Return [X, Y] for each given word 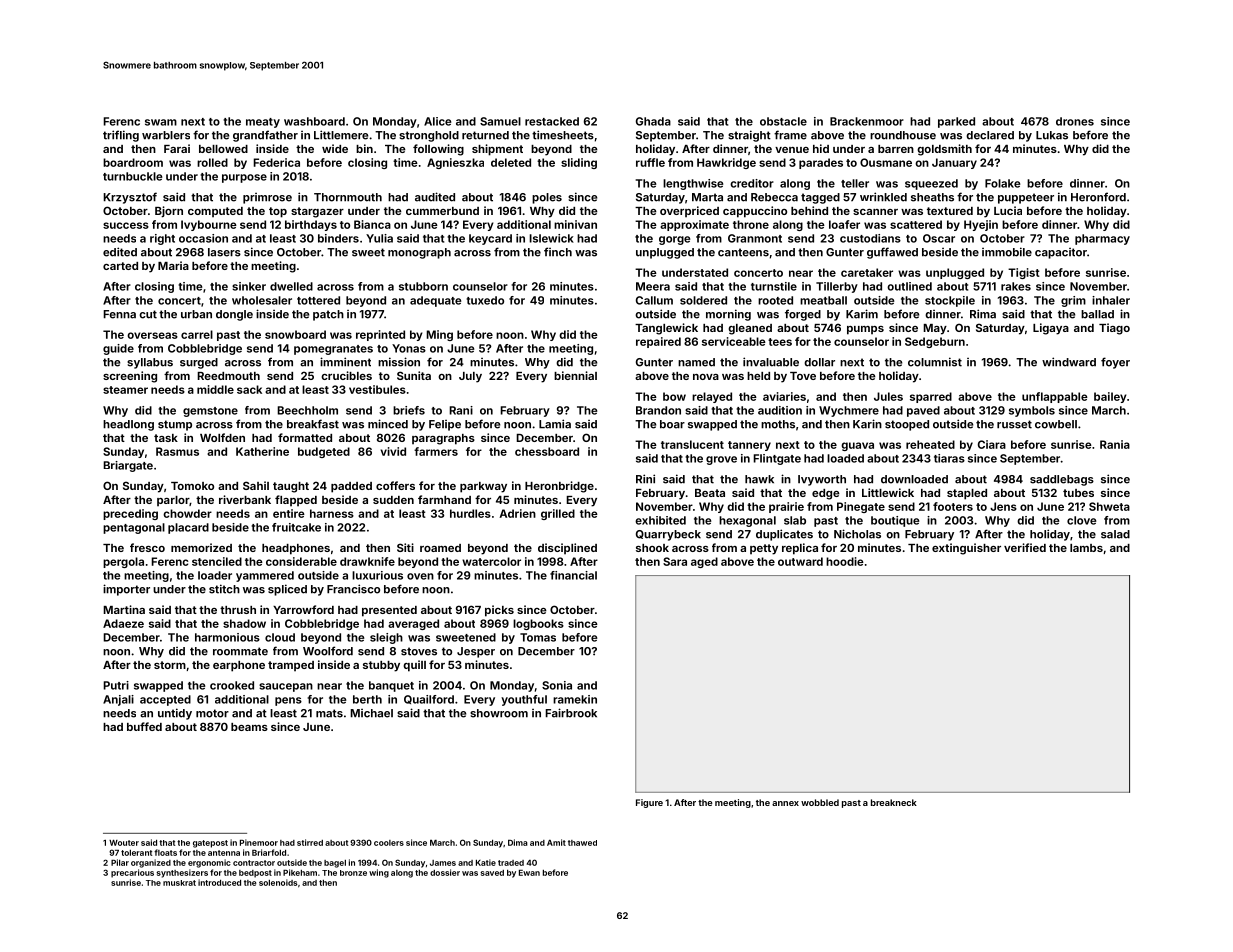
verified [1025, 547]
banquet [391, 686]
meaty [263, 123]
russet [1014, 424]
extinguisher [966, 549]
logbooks [538, 624]
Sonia [557, 685]
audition [780, 410]
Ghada [653, 121]
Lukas [1052, 135]
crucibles [346, 375]
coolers [389, 843]
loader [215, 575]
